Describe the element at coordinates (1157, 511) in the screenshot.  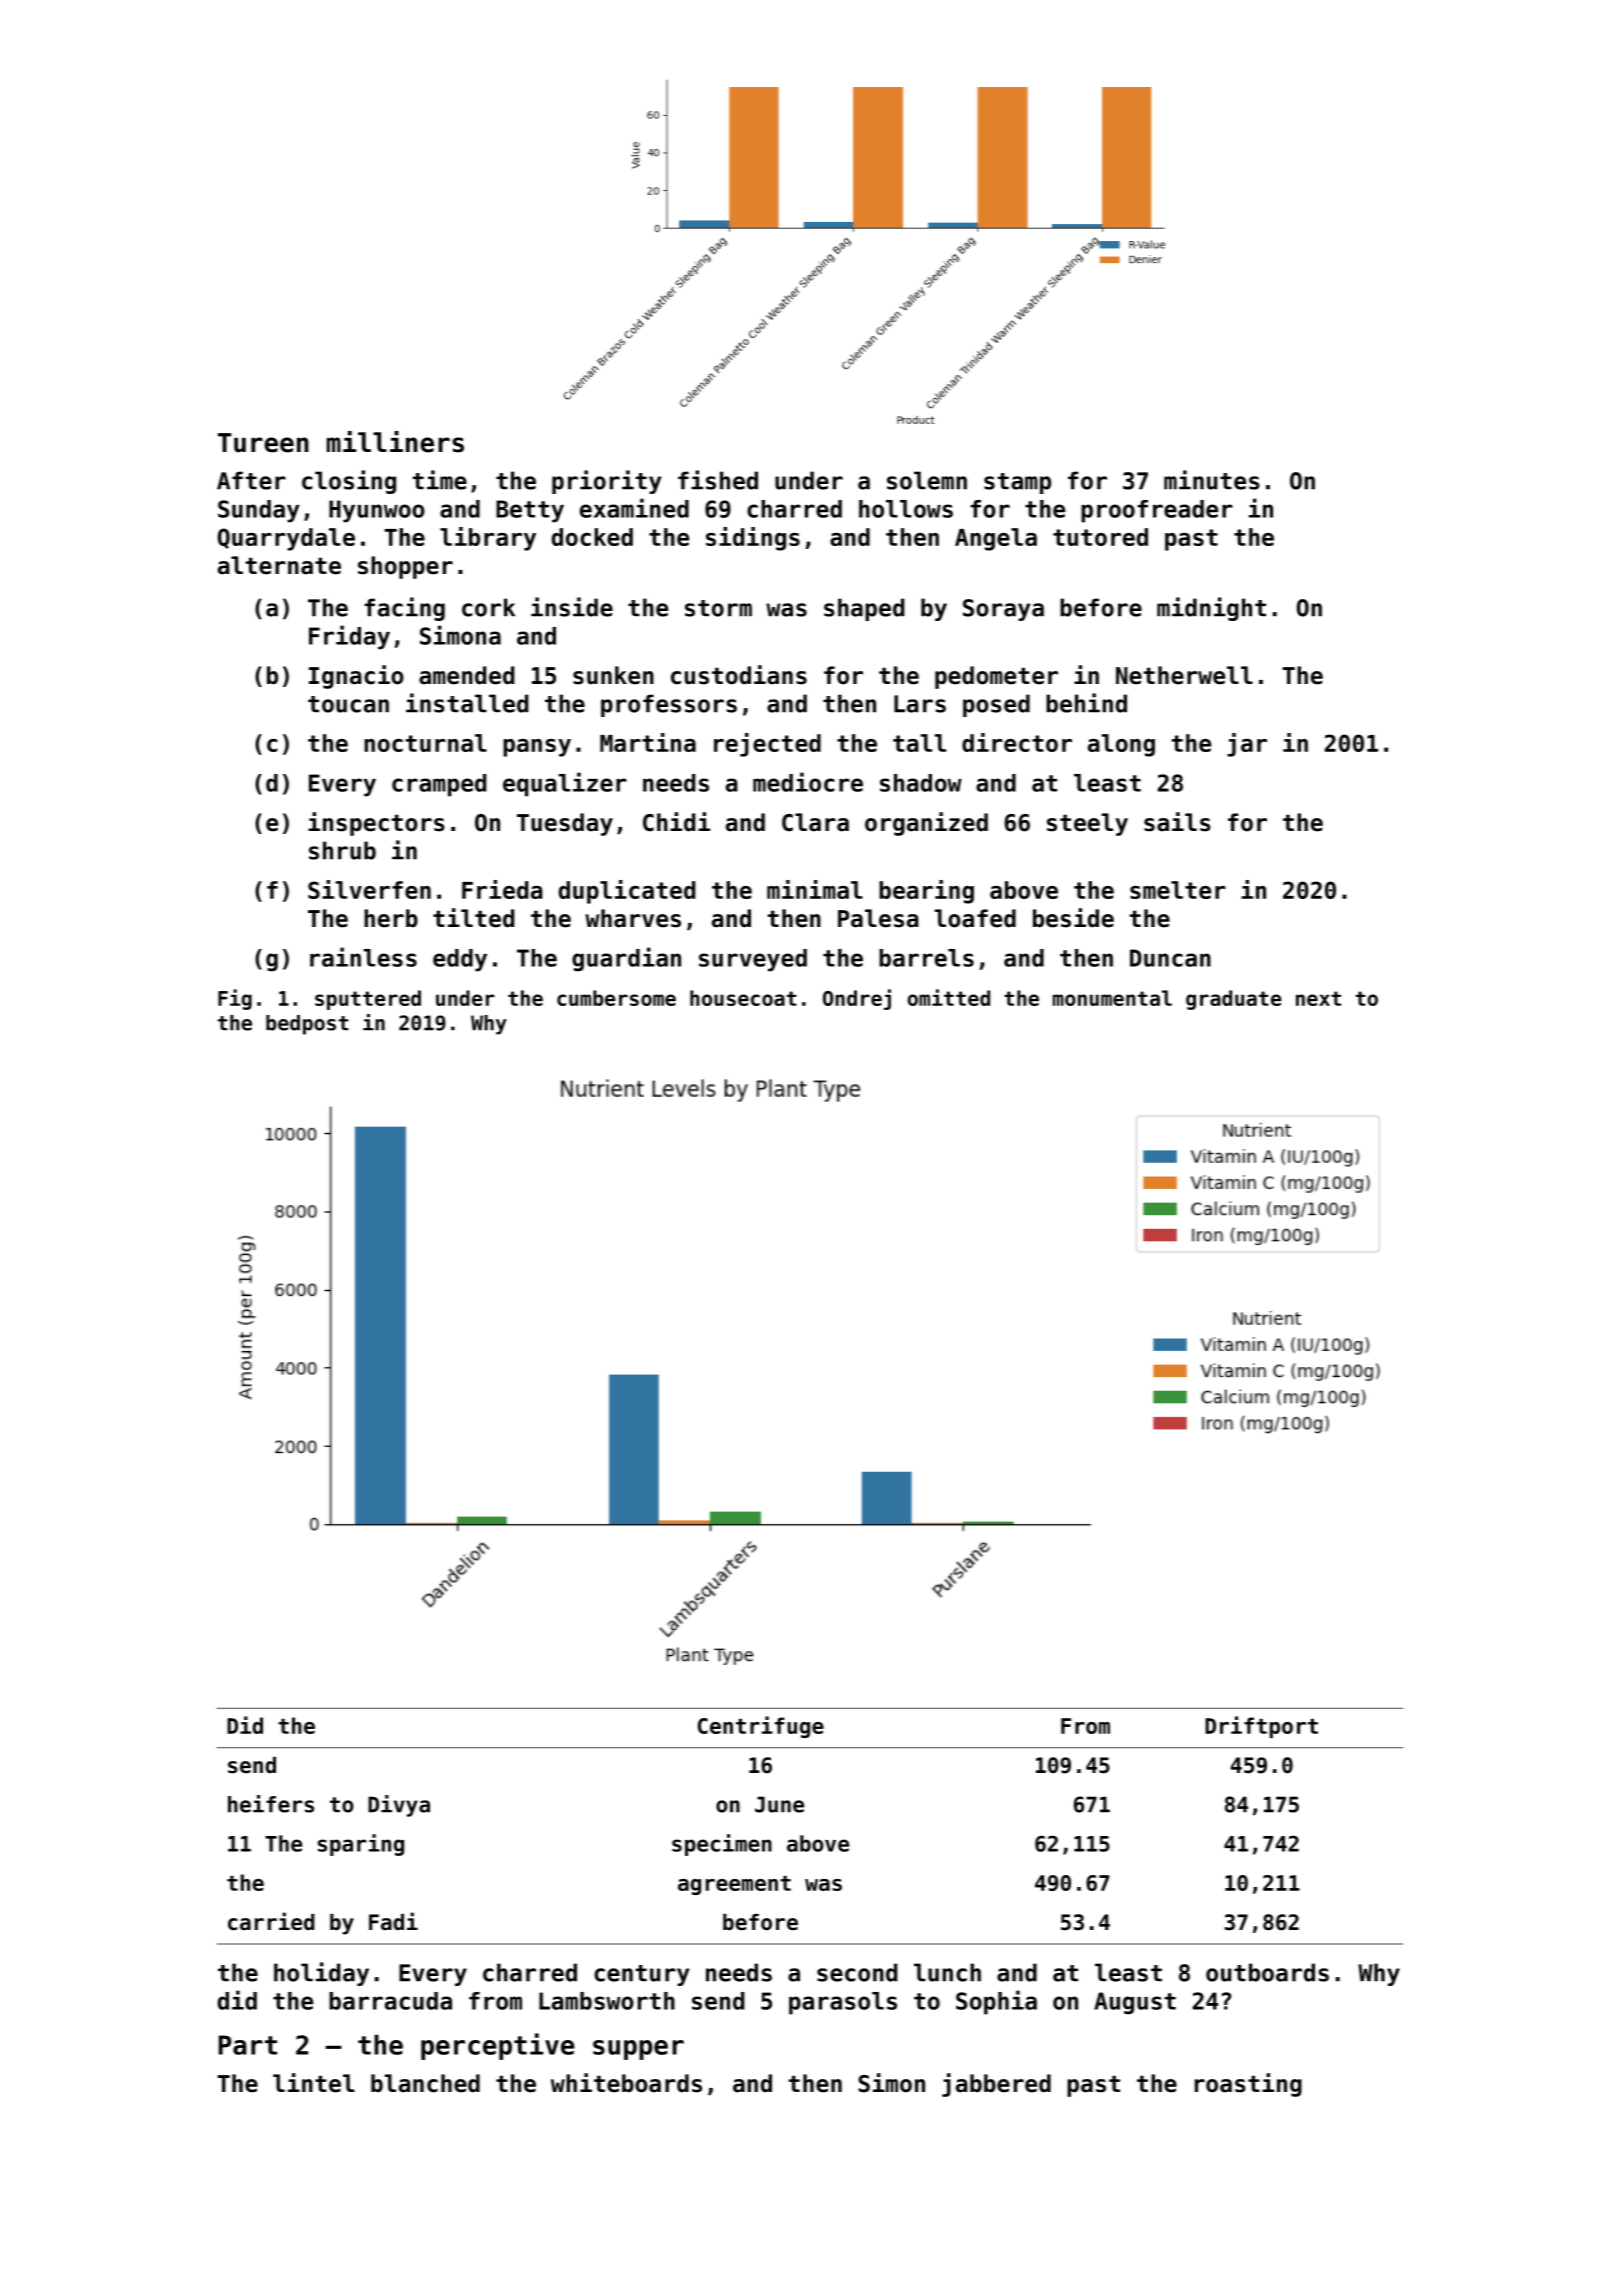
I see `proofreader` at that location.
